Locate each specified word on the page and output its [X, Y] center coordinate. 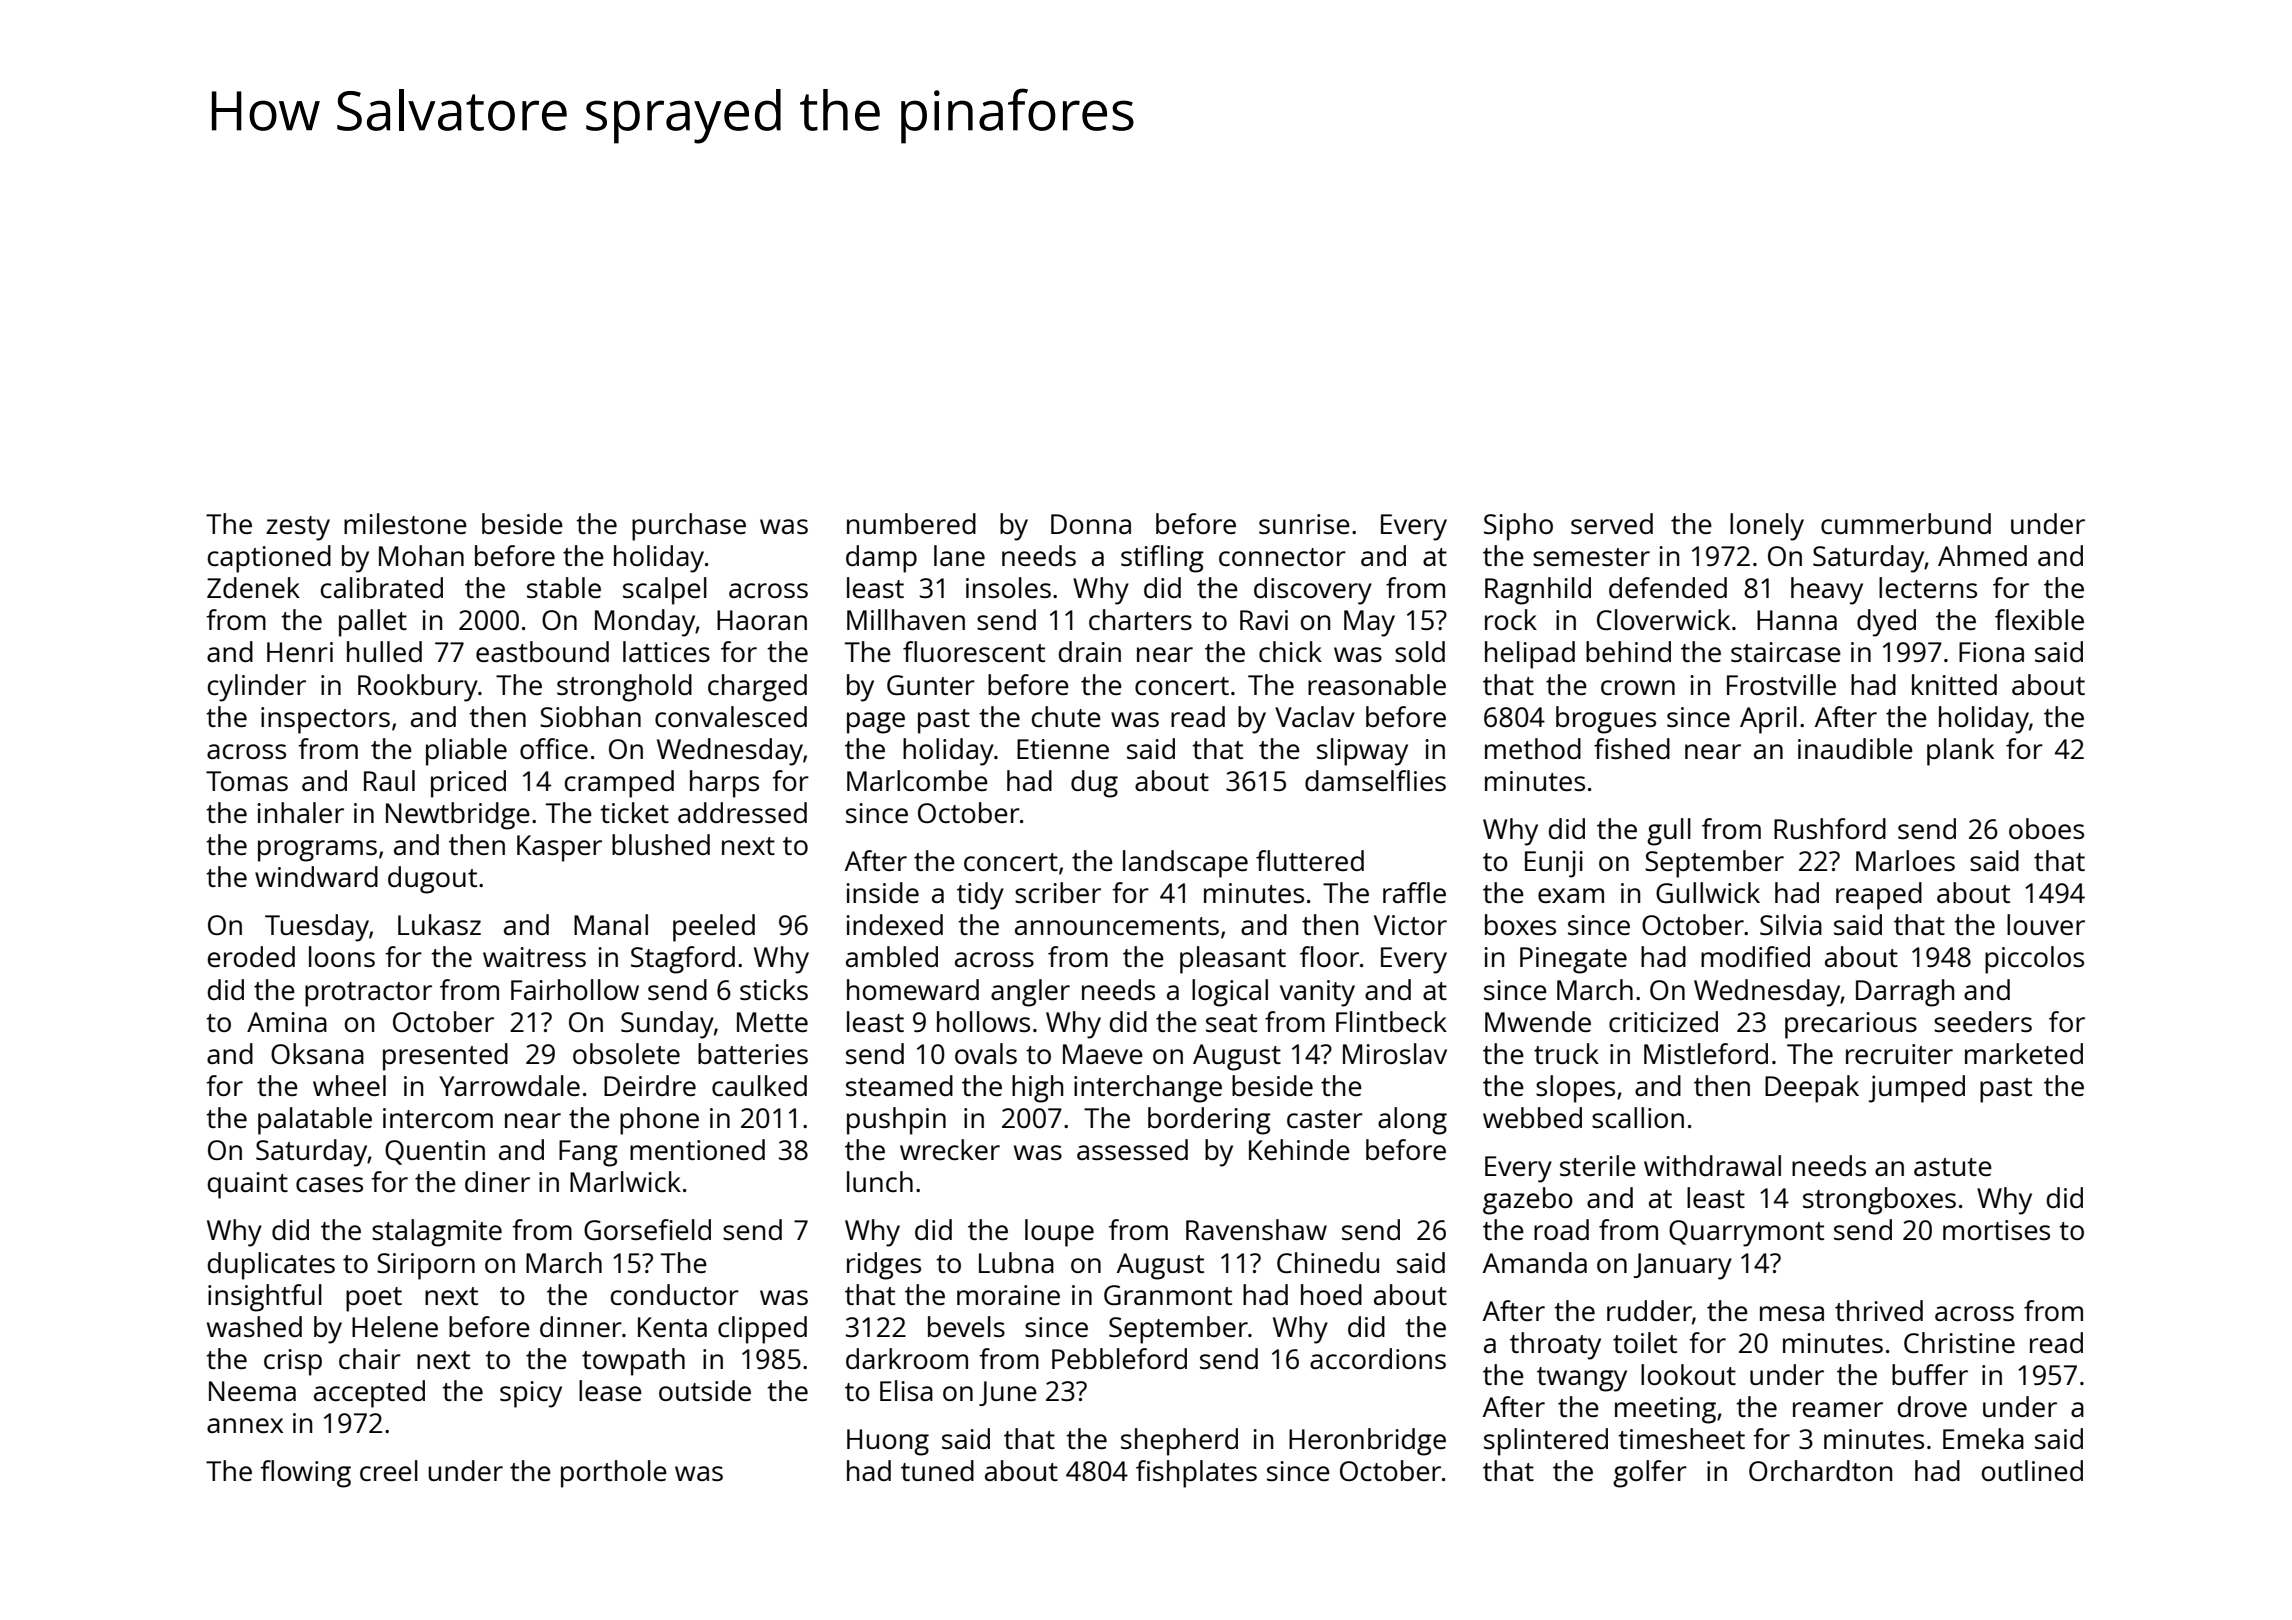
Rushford [1830, 828]
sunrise [1304, 524]
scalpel [665, 591]
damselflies [1375, 780]
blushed [661, 844]
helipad [1530, 655]
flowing [305, 1474]
